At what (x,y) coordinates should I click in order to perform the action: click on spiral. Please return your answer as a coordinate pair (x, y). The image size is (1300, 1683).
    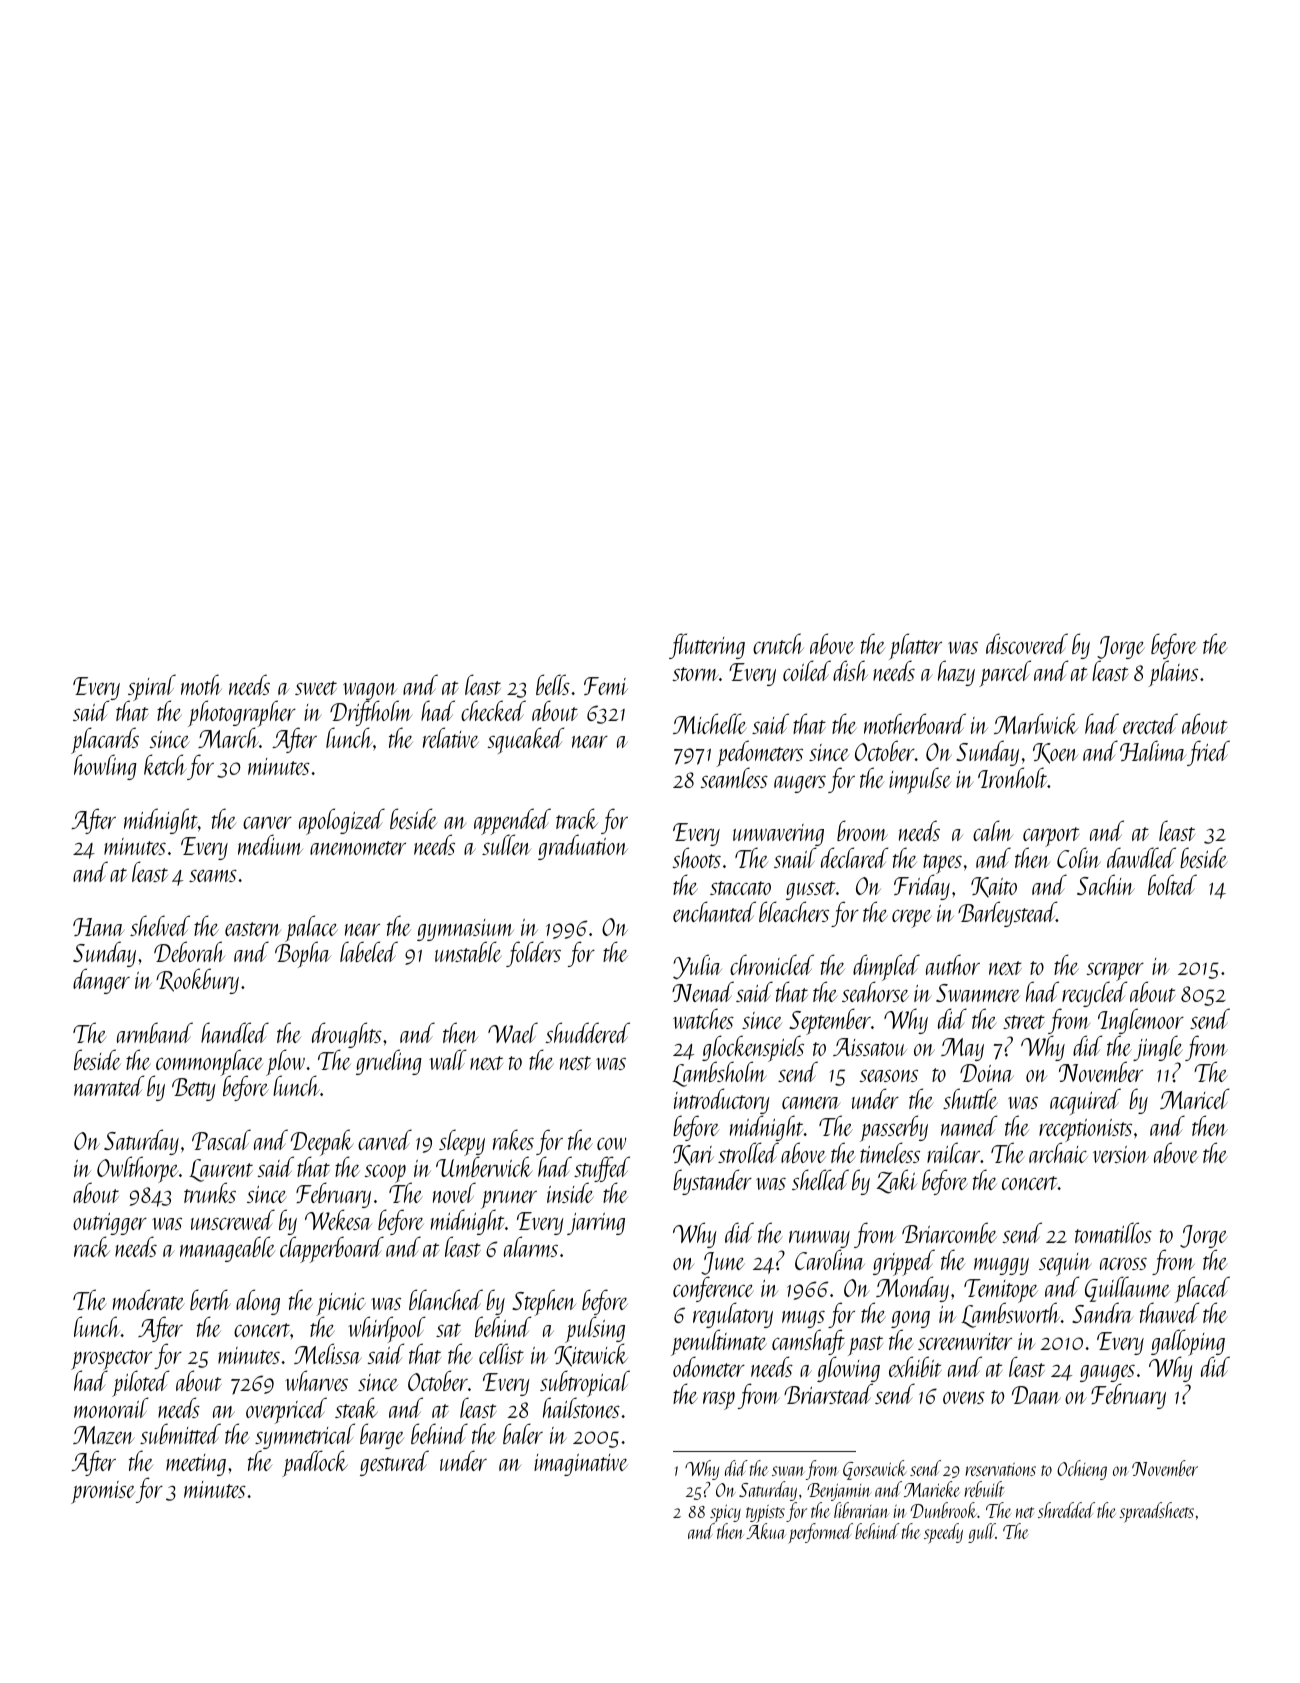
    Looking at the image, I should click on (152, 687).
